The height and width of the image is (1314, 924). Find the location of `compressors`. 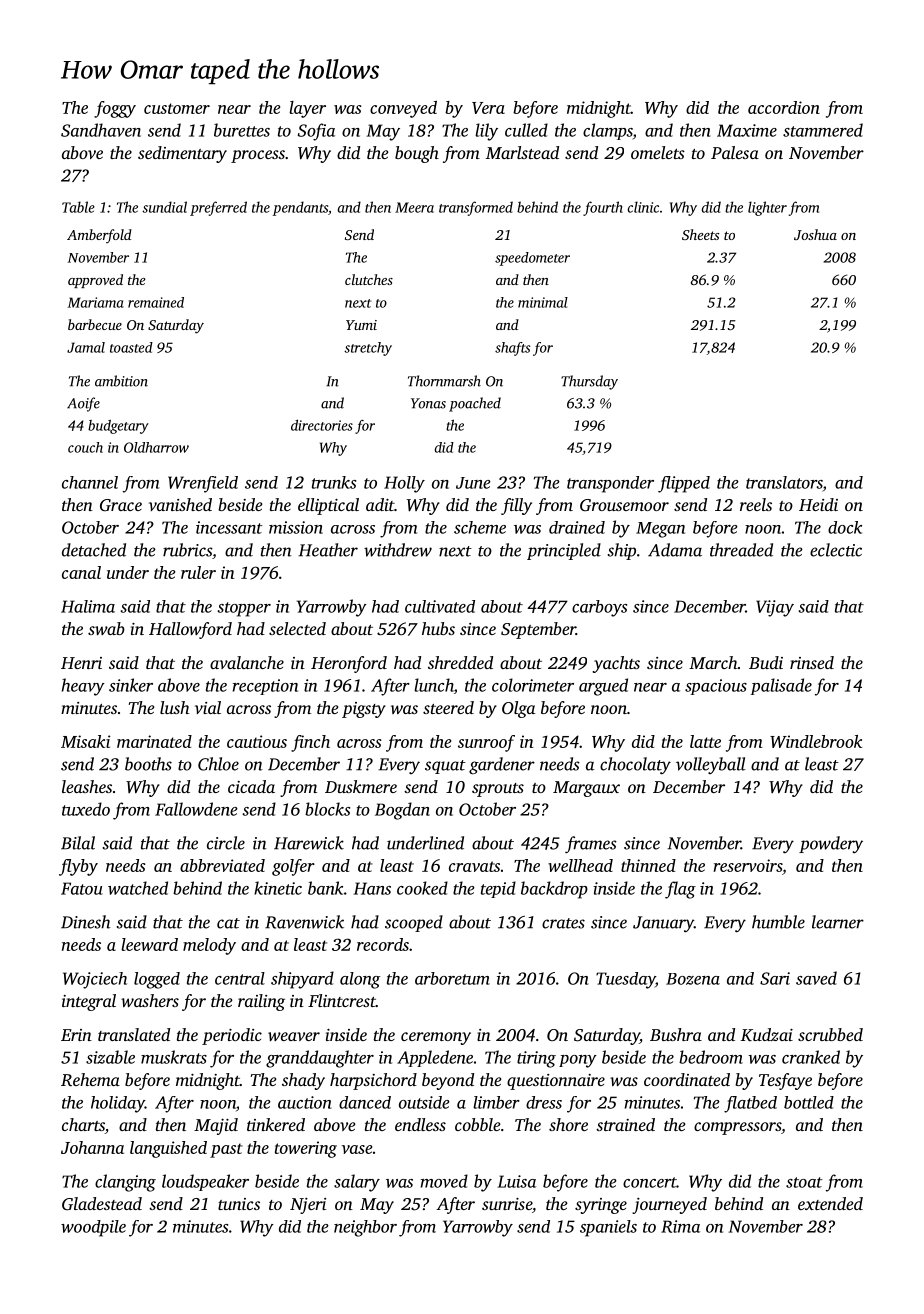

compressors is located at coordinates (737, 1128).
